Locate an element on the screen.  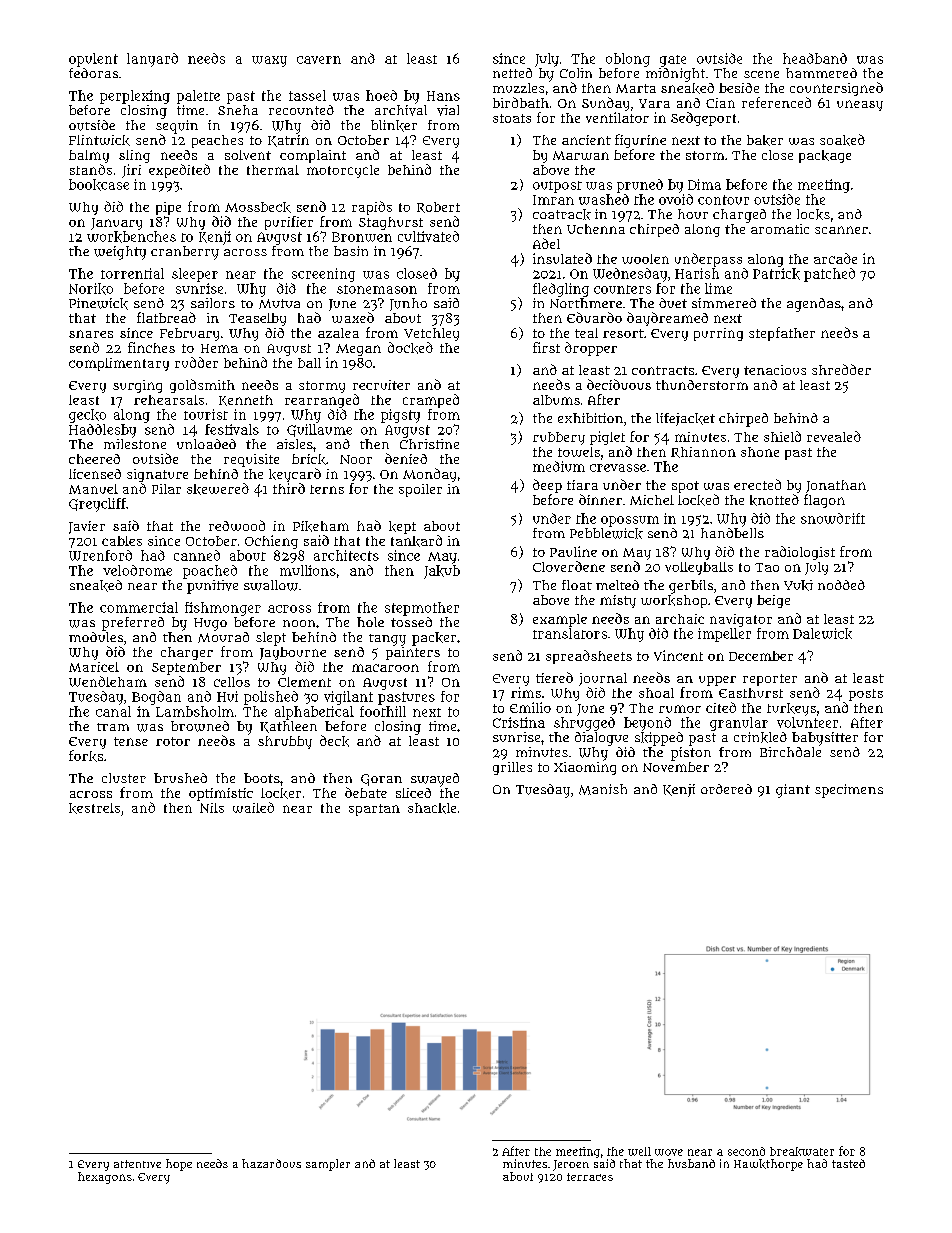
Jeroen is located at coordinates (571, 1165).
